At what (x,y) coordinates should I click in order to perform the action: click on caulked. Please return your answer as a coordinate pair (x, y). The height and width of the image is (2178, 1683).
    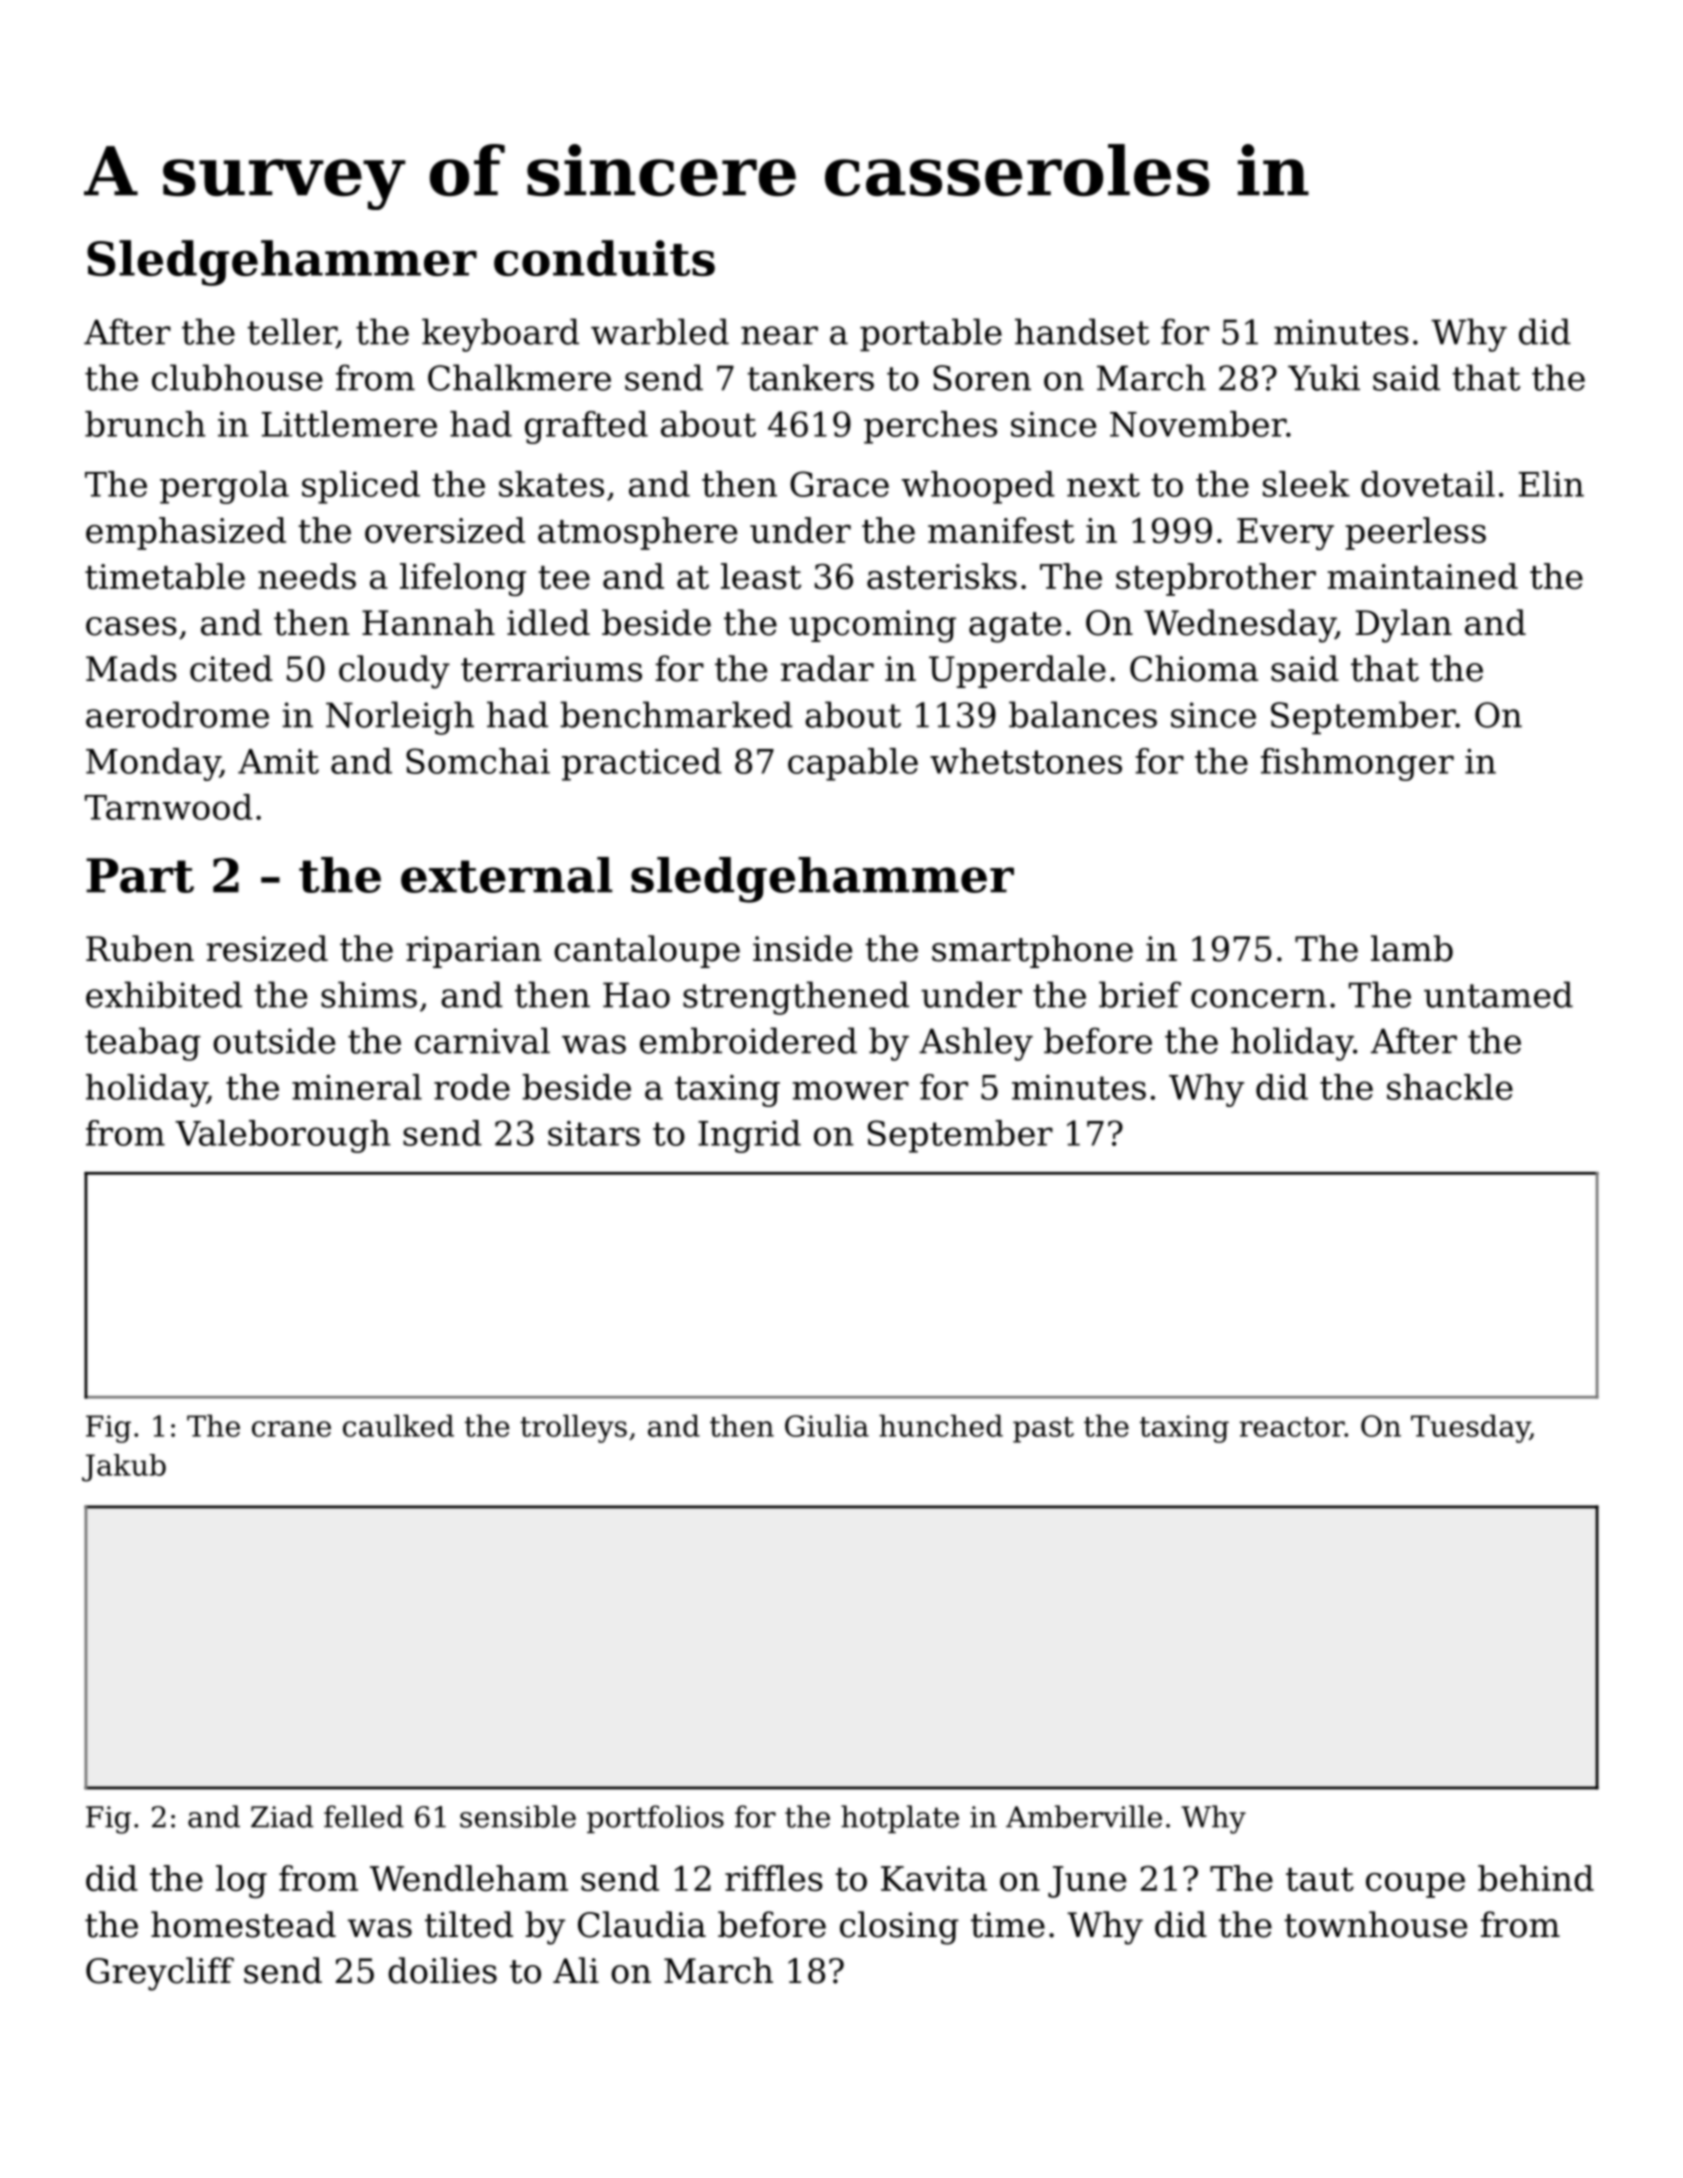
    Looking at the image, I should click on (398, 1425).
